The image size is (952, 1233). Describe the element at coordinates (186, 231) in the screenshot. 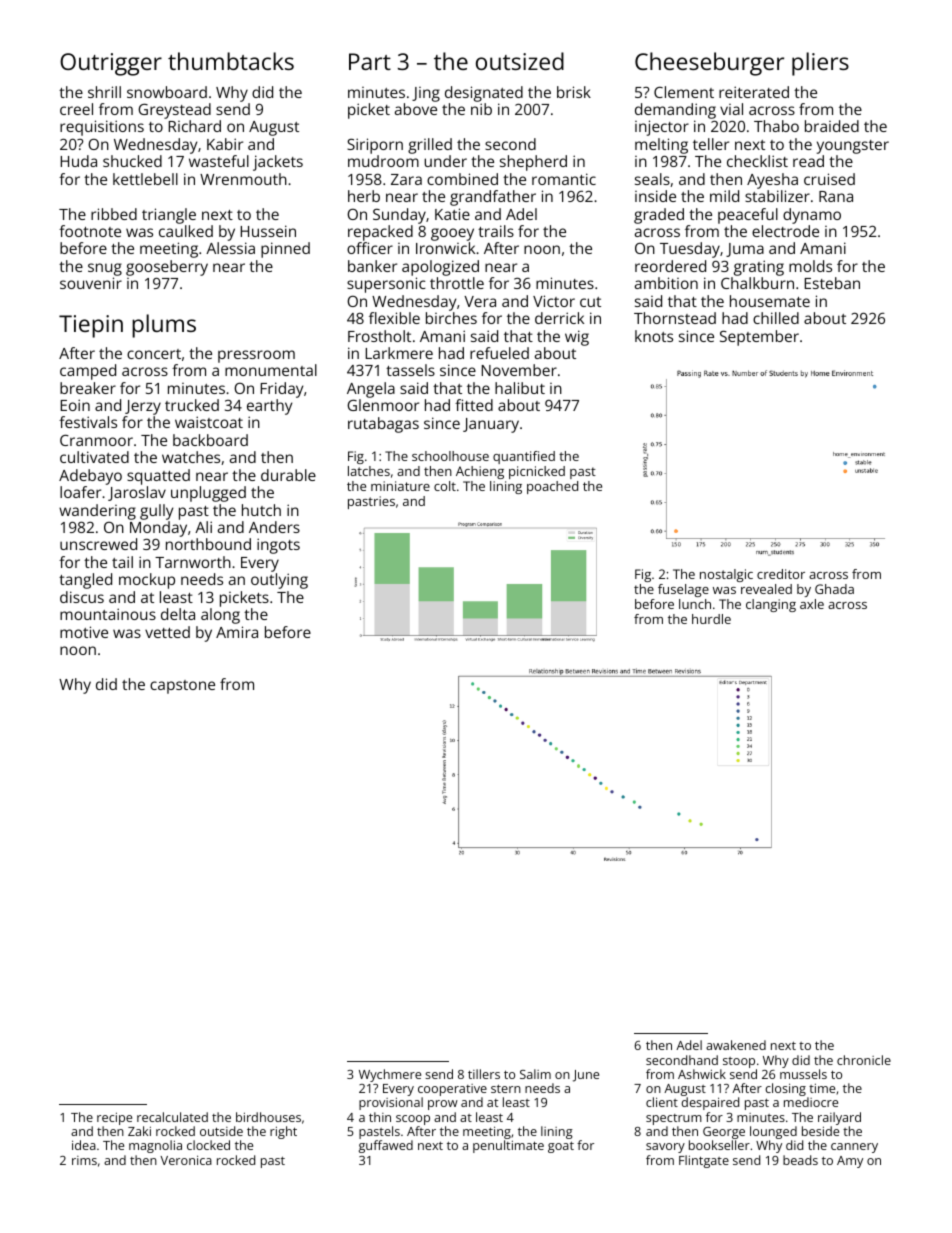

I see `caulked` at that location.
